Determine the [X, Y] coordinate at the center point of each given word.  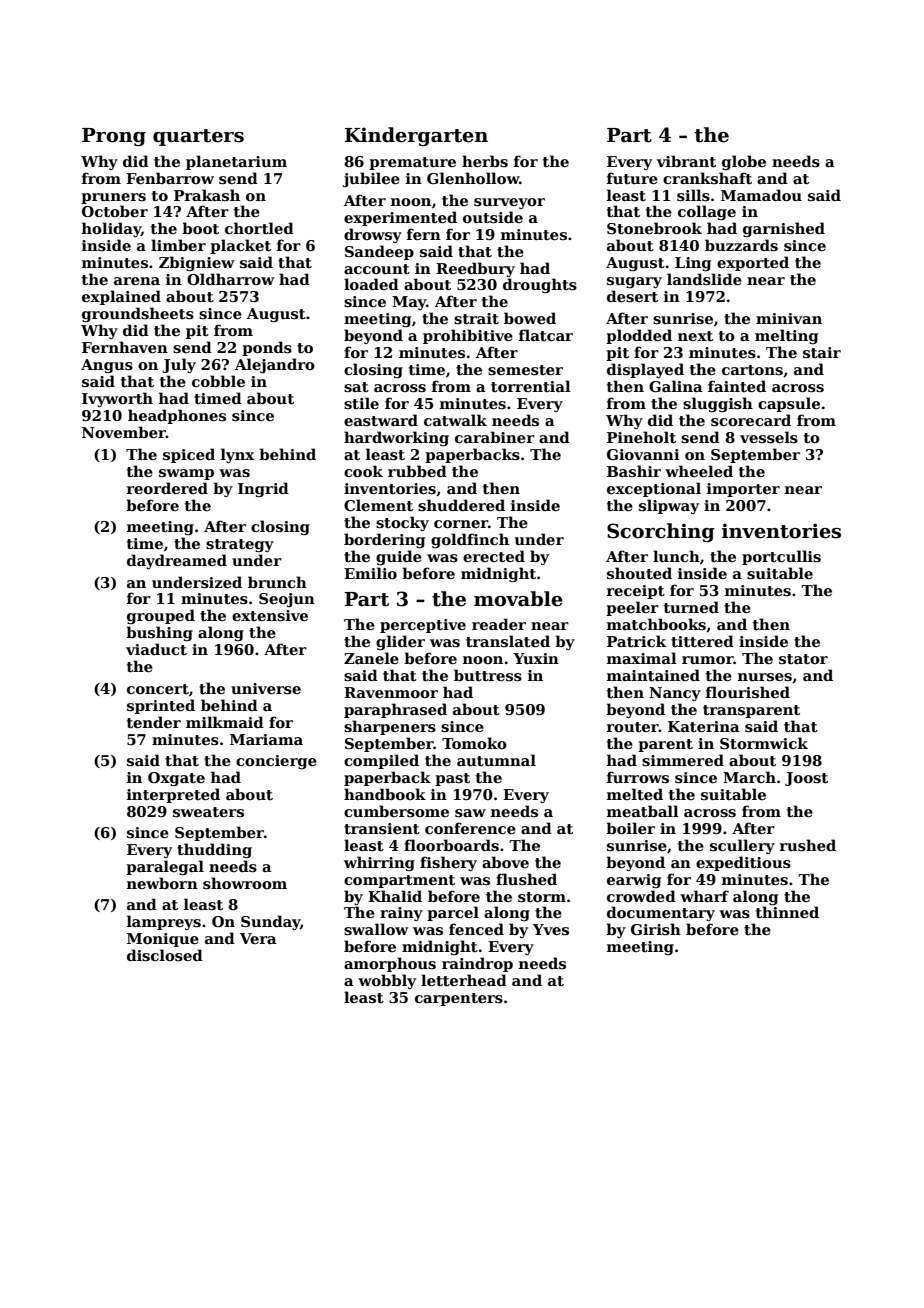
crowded [641, 896]
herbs [485, 161]
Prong [114, 137]
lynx [238, 455]
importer [743, 490]
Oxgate [176, 779]
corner [461, 524]
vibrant [686, 161]
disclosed [165, 955]
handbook [385, 794]
